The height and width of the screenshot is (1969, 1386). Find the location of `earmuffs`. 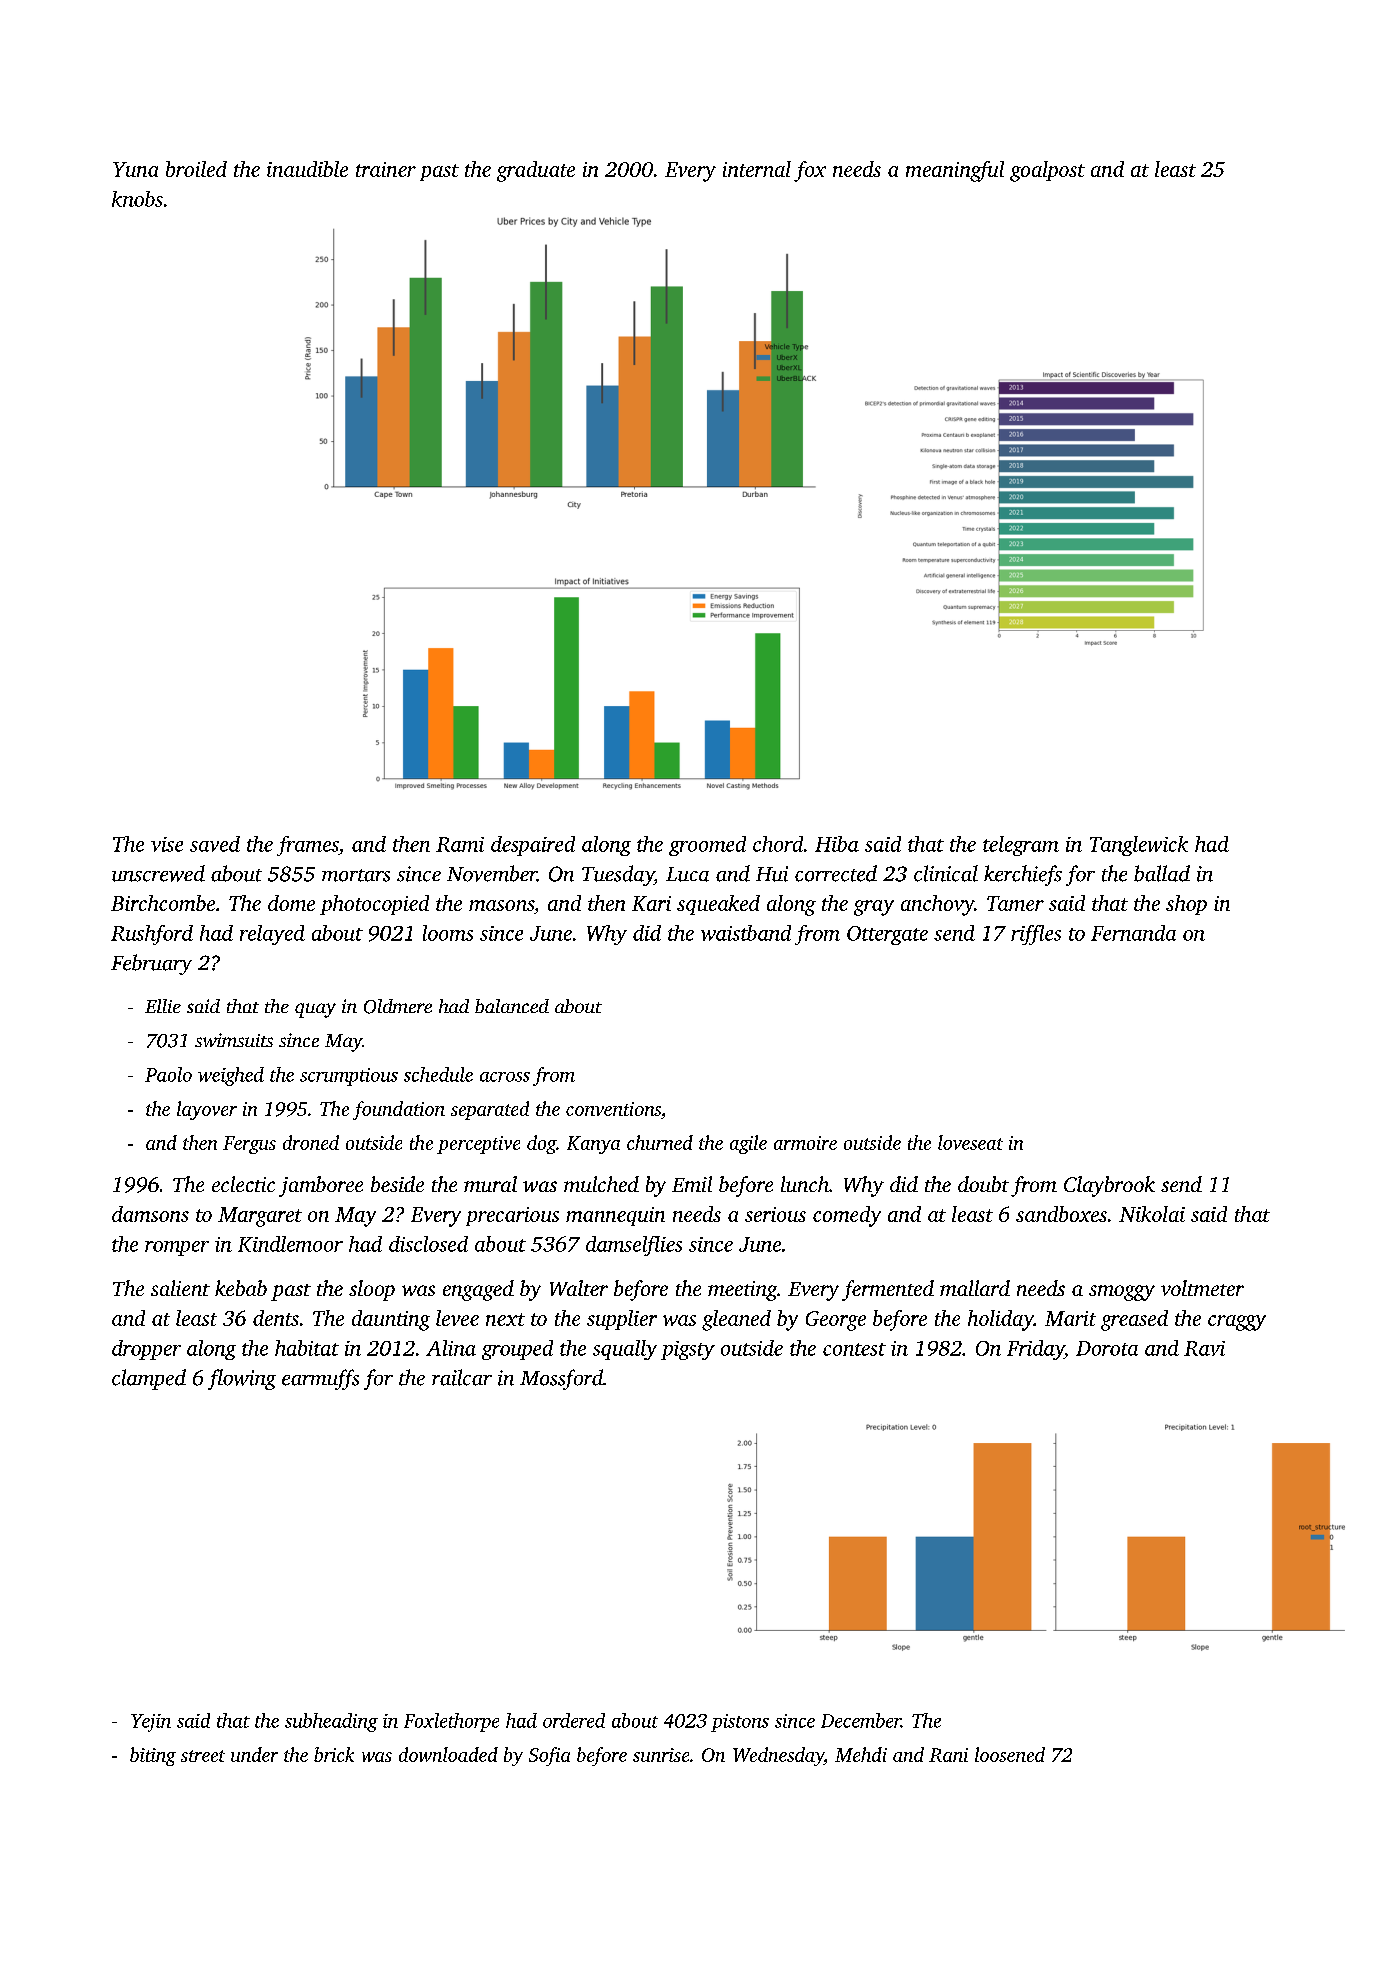

earmuffs is located at coordinates (320, 1379).
